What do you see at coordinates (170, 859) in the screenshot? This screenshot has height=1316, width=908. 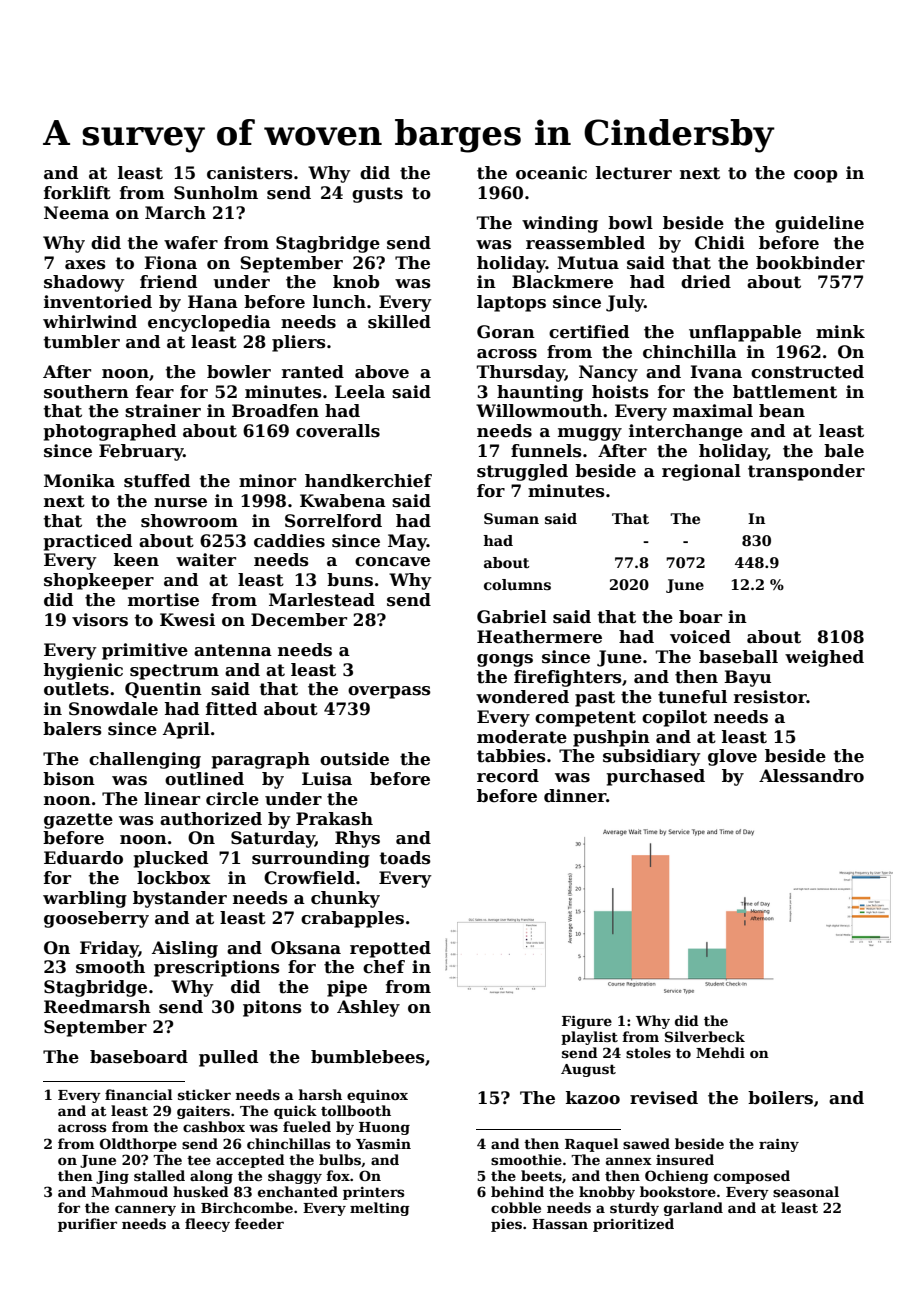 I see `plucked` at bounding box center [170, 859].
